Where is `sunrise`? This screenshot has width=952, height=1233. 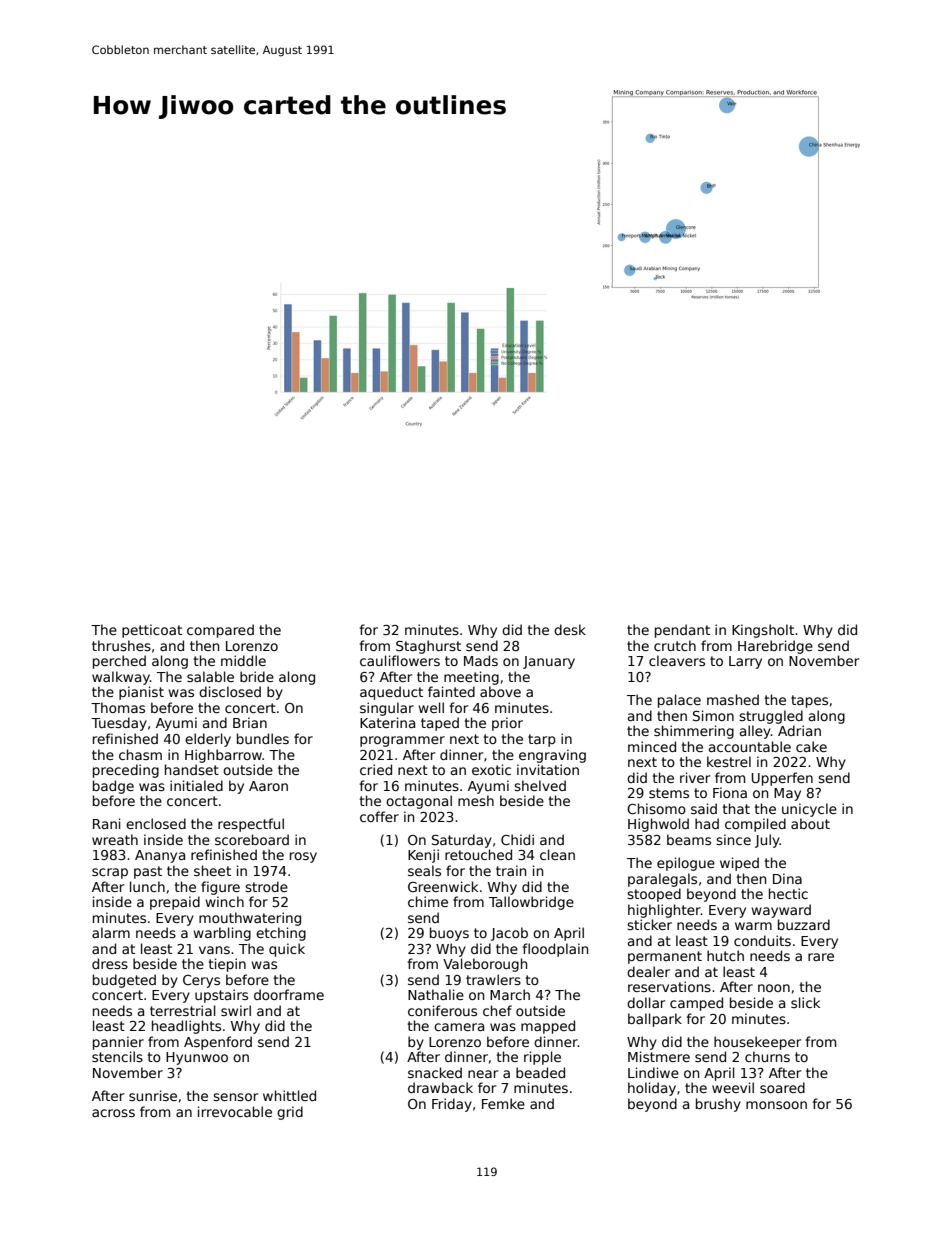
sunrise is located at coordinates (153, 1095).
